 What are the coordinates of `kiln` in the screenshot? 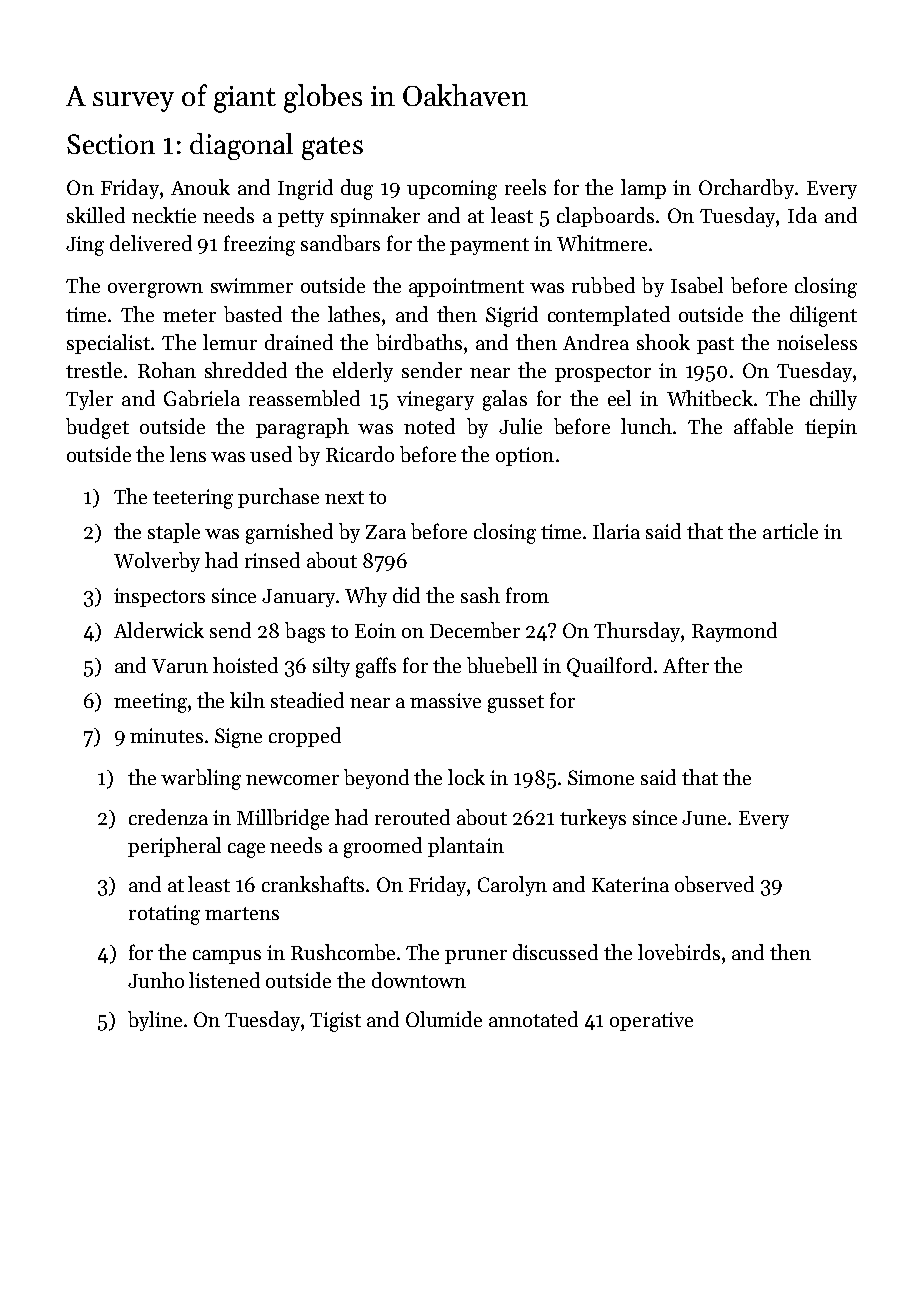 It's located at (247, 700).
